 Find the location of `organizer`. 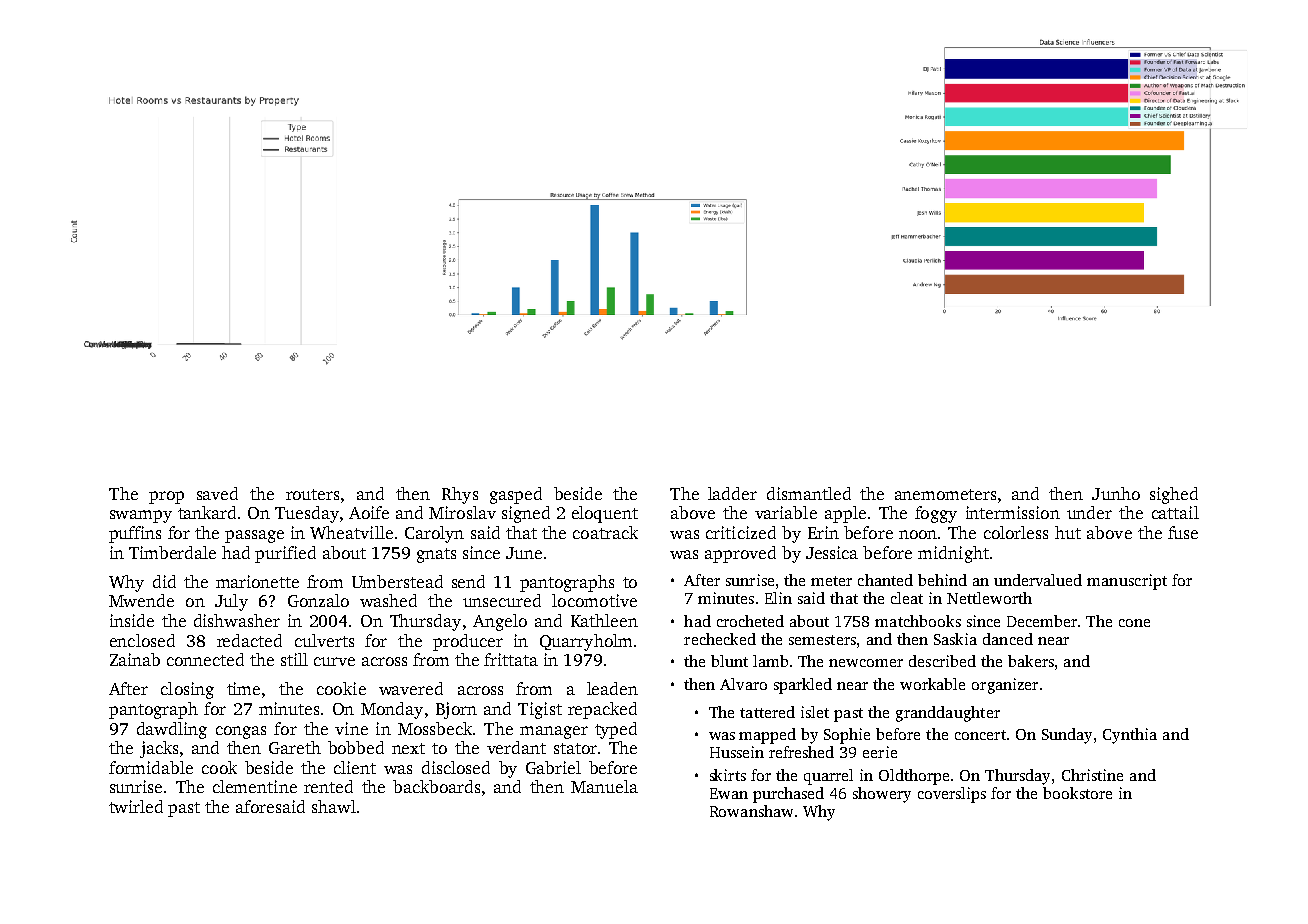

organizer is located at coordinates (1005, 686).
